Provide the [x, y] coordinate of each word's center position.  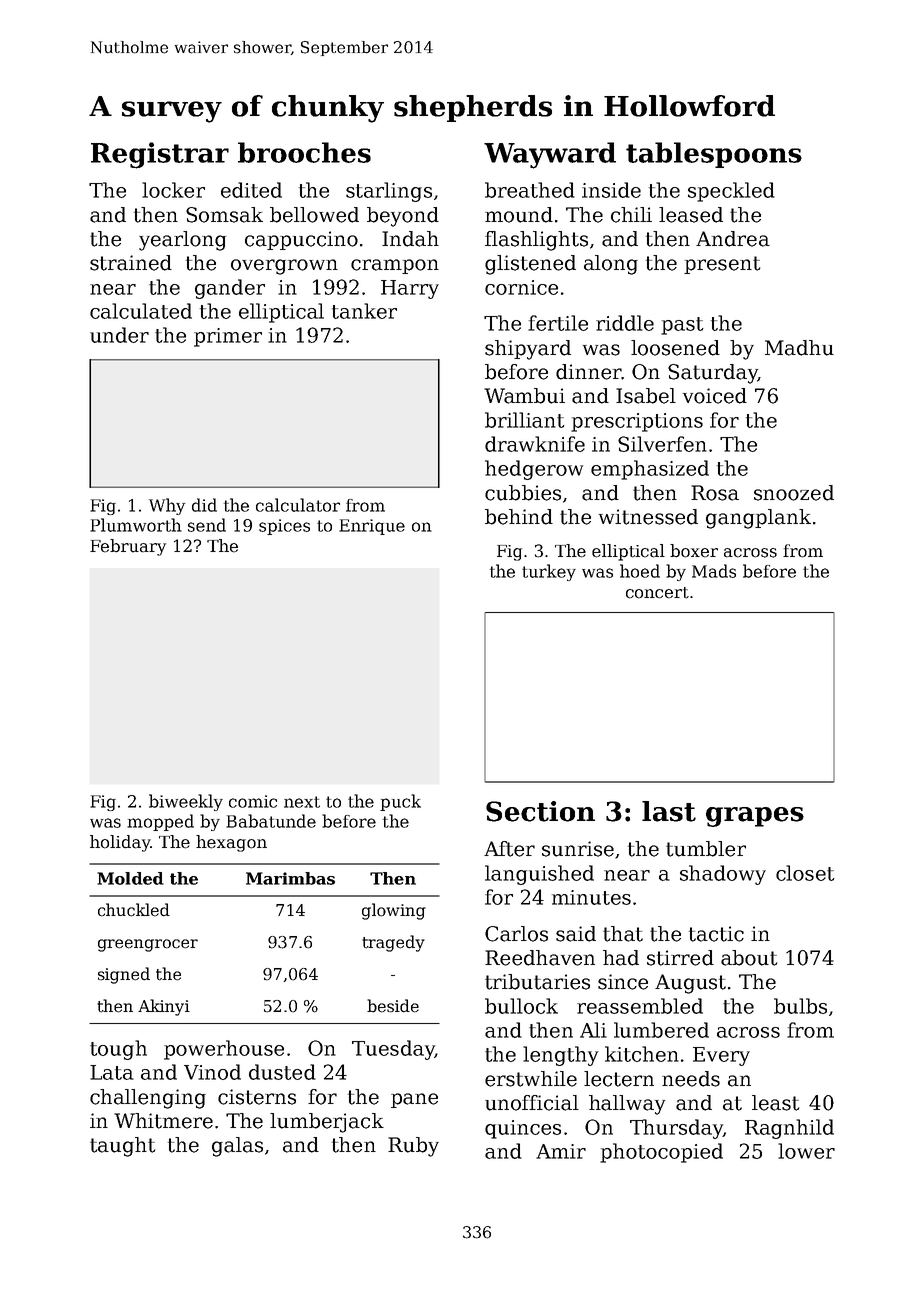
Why [167, 506]
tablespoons [714, 155]
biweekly [186, 802]
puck [400, 802]
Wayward [550, 155]
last [669, 811]
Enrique [372, 527]
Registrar [160, 155]
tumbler [706, 849]
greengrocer [148, 945]
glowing [394, 911]
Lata [112, 1072]
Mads [714, 571]
